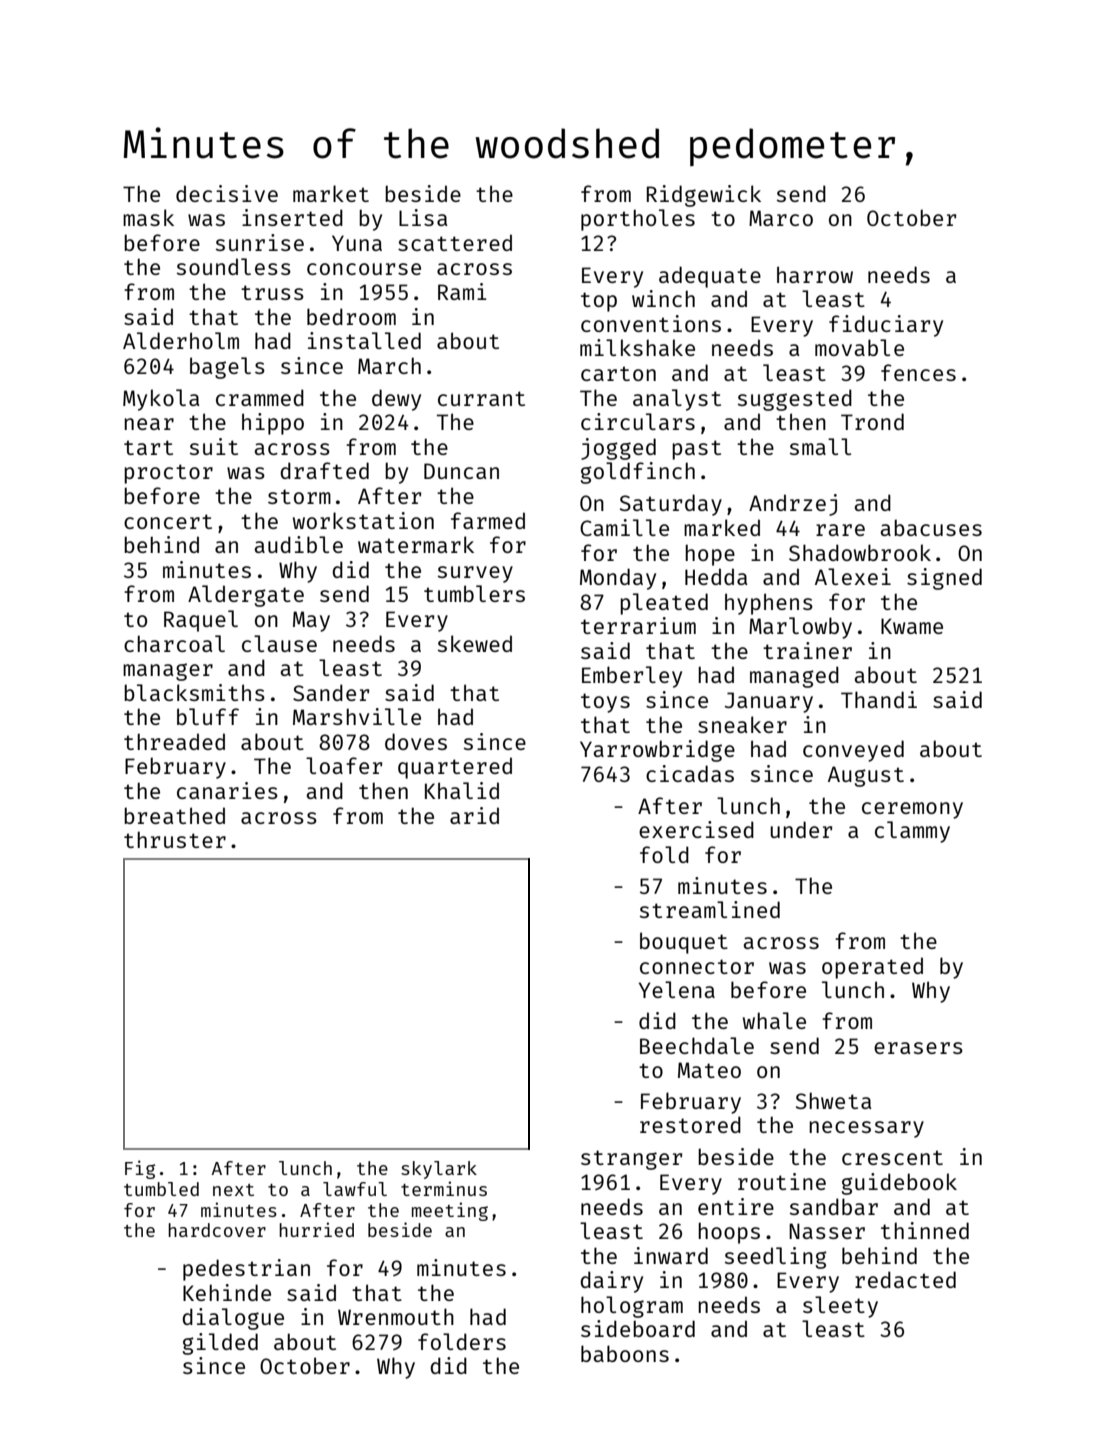 This screenshot has height=1436, width=1109. What do you see at coordinates (462, 790) in the screenshot?
I see `Khalid` at bounding box center [462, 790].
